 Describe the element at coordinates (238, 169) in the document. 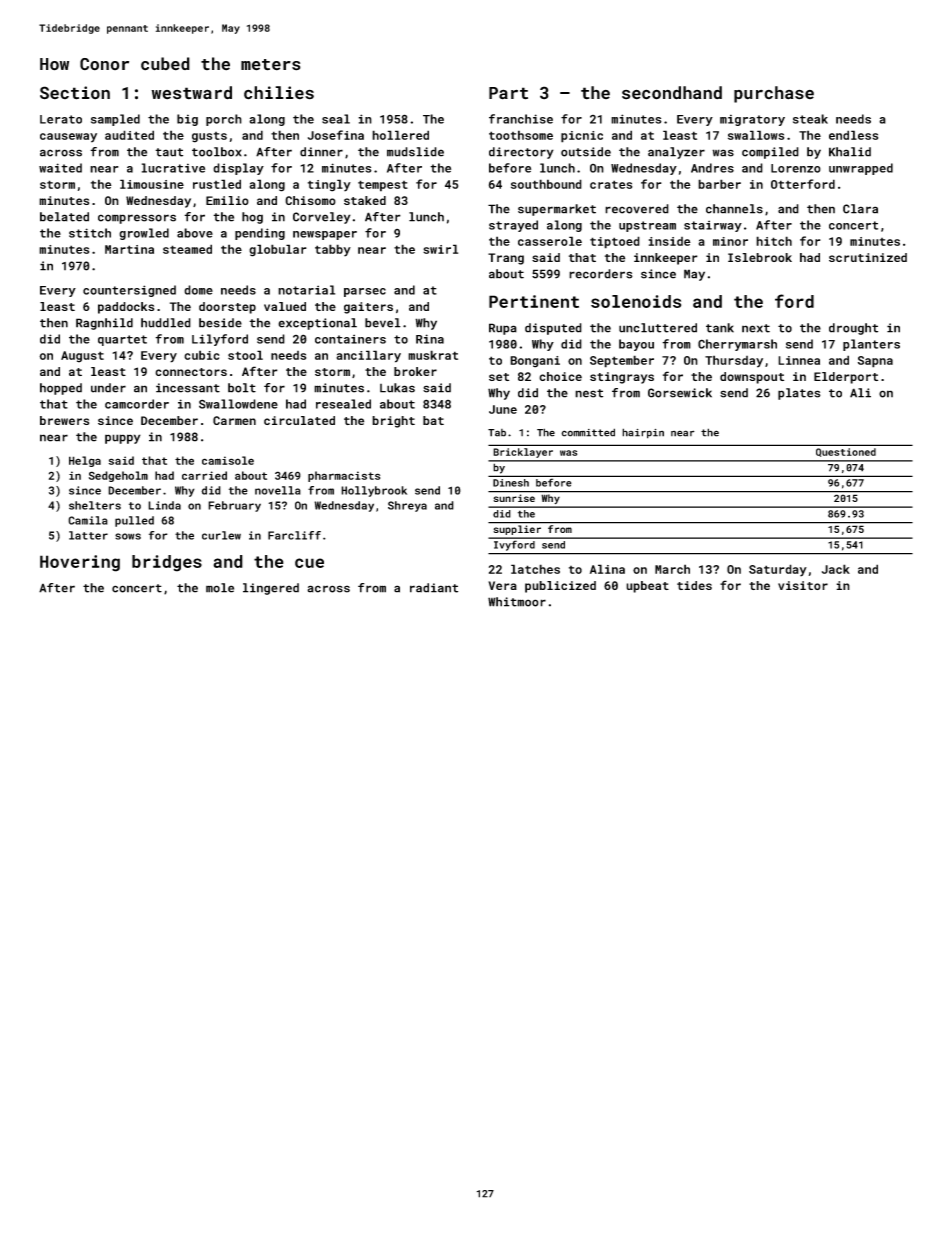

I see `display` at that location.
